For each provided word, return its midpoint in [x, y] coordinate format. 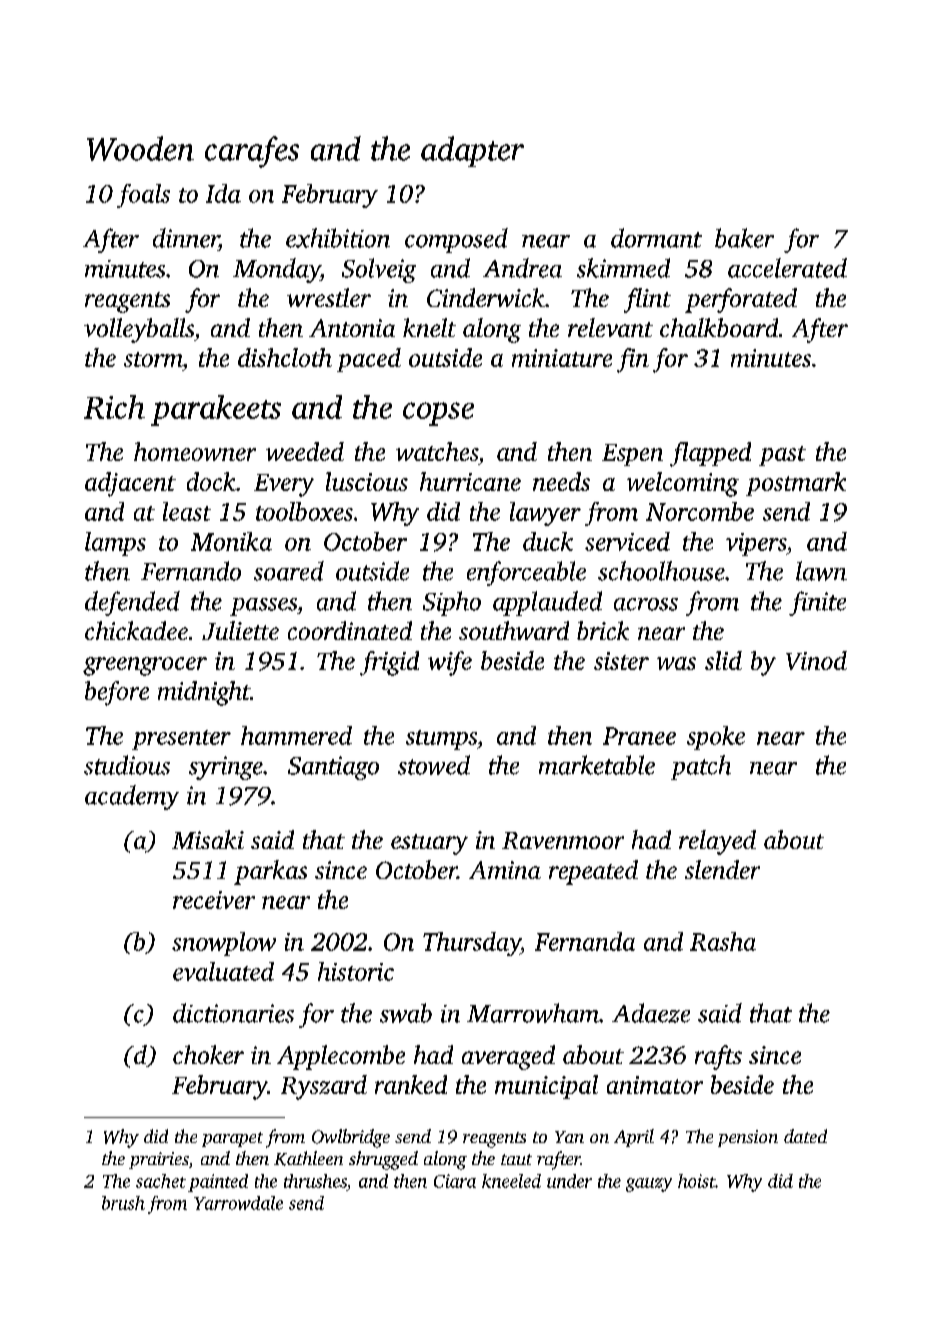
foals [143, 196]
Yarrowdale [238, 1203]
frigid [389, 663]
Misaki [208, 839]
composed [456, 240]
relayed [717, 842]
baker [744, 238]
